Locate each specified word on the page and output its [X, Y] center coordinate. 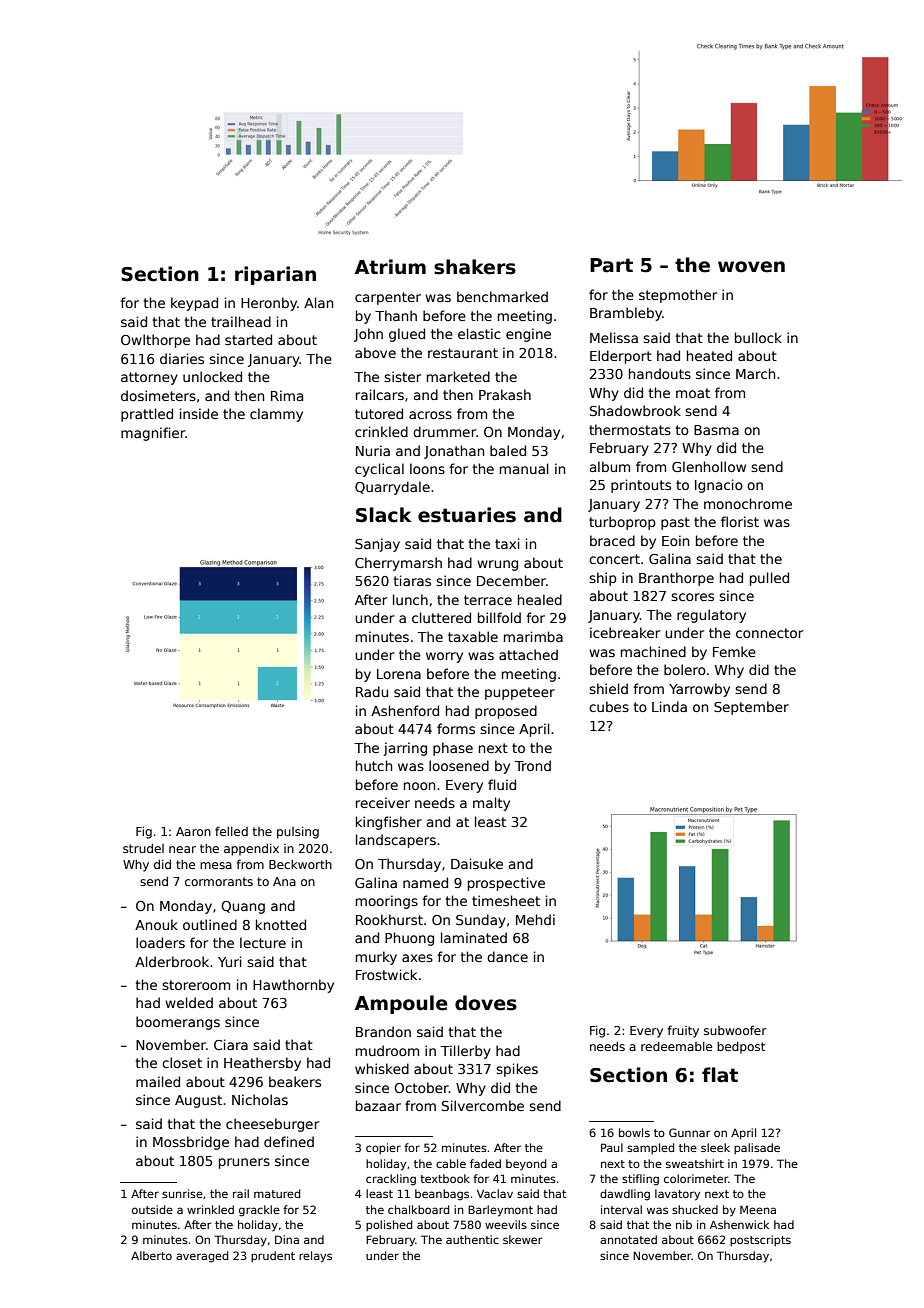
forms [456, 728]
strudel [143, 848]
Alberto [151, 1255]
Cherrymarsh [398, 564]
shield [608, 688]
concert [614, 559]
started [248, 339]
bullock [758, 337]
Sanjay [377, 545]
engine [528, 335]
